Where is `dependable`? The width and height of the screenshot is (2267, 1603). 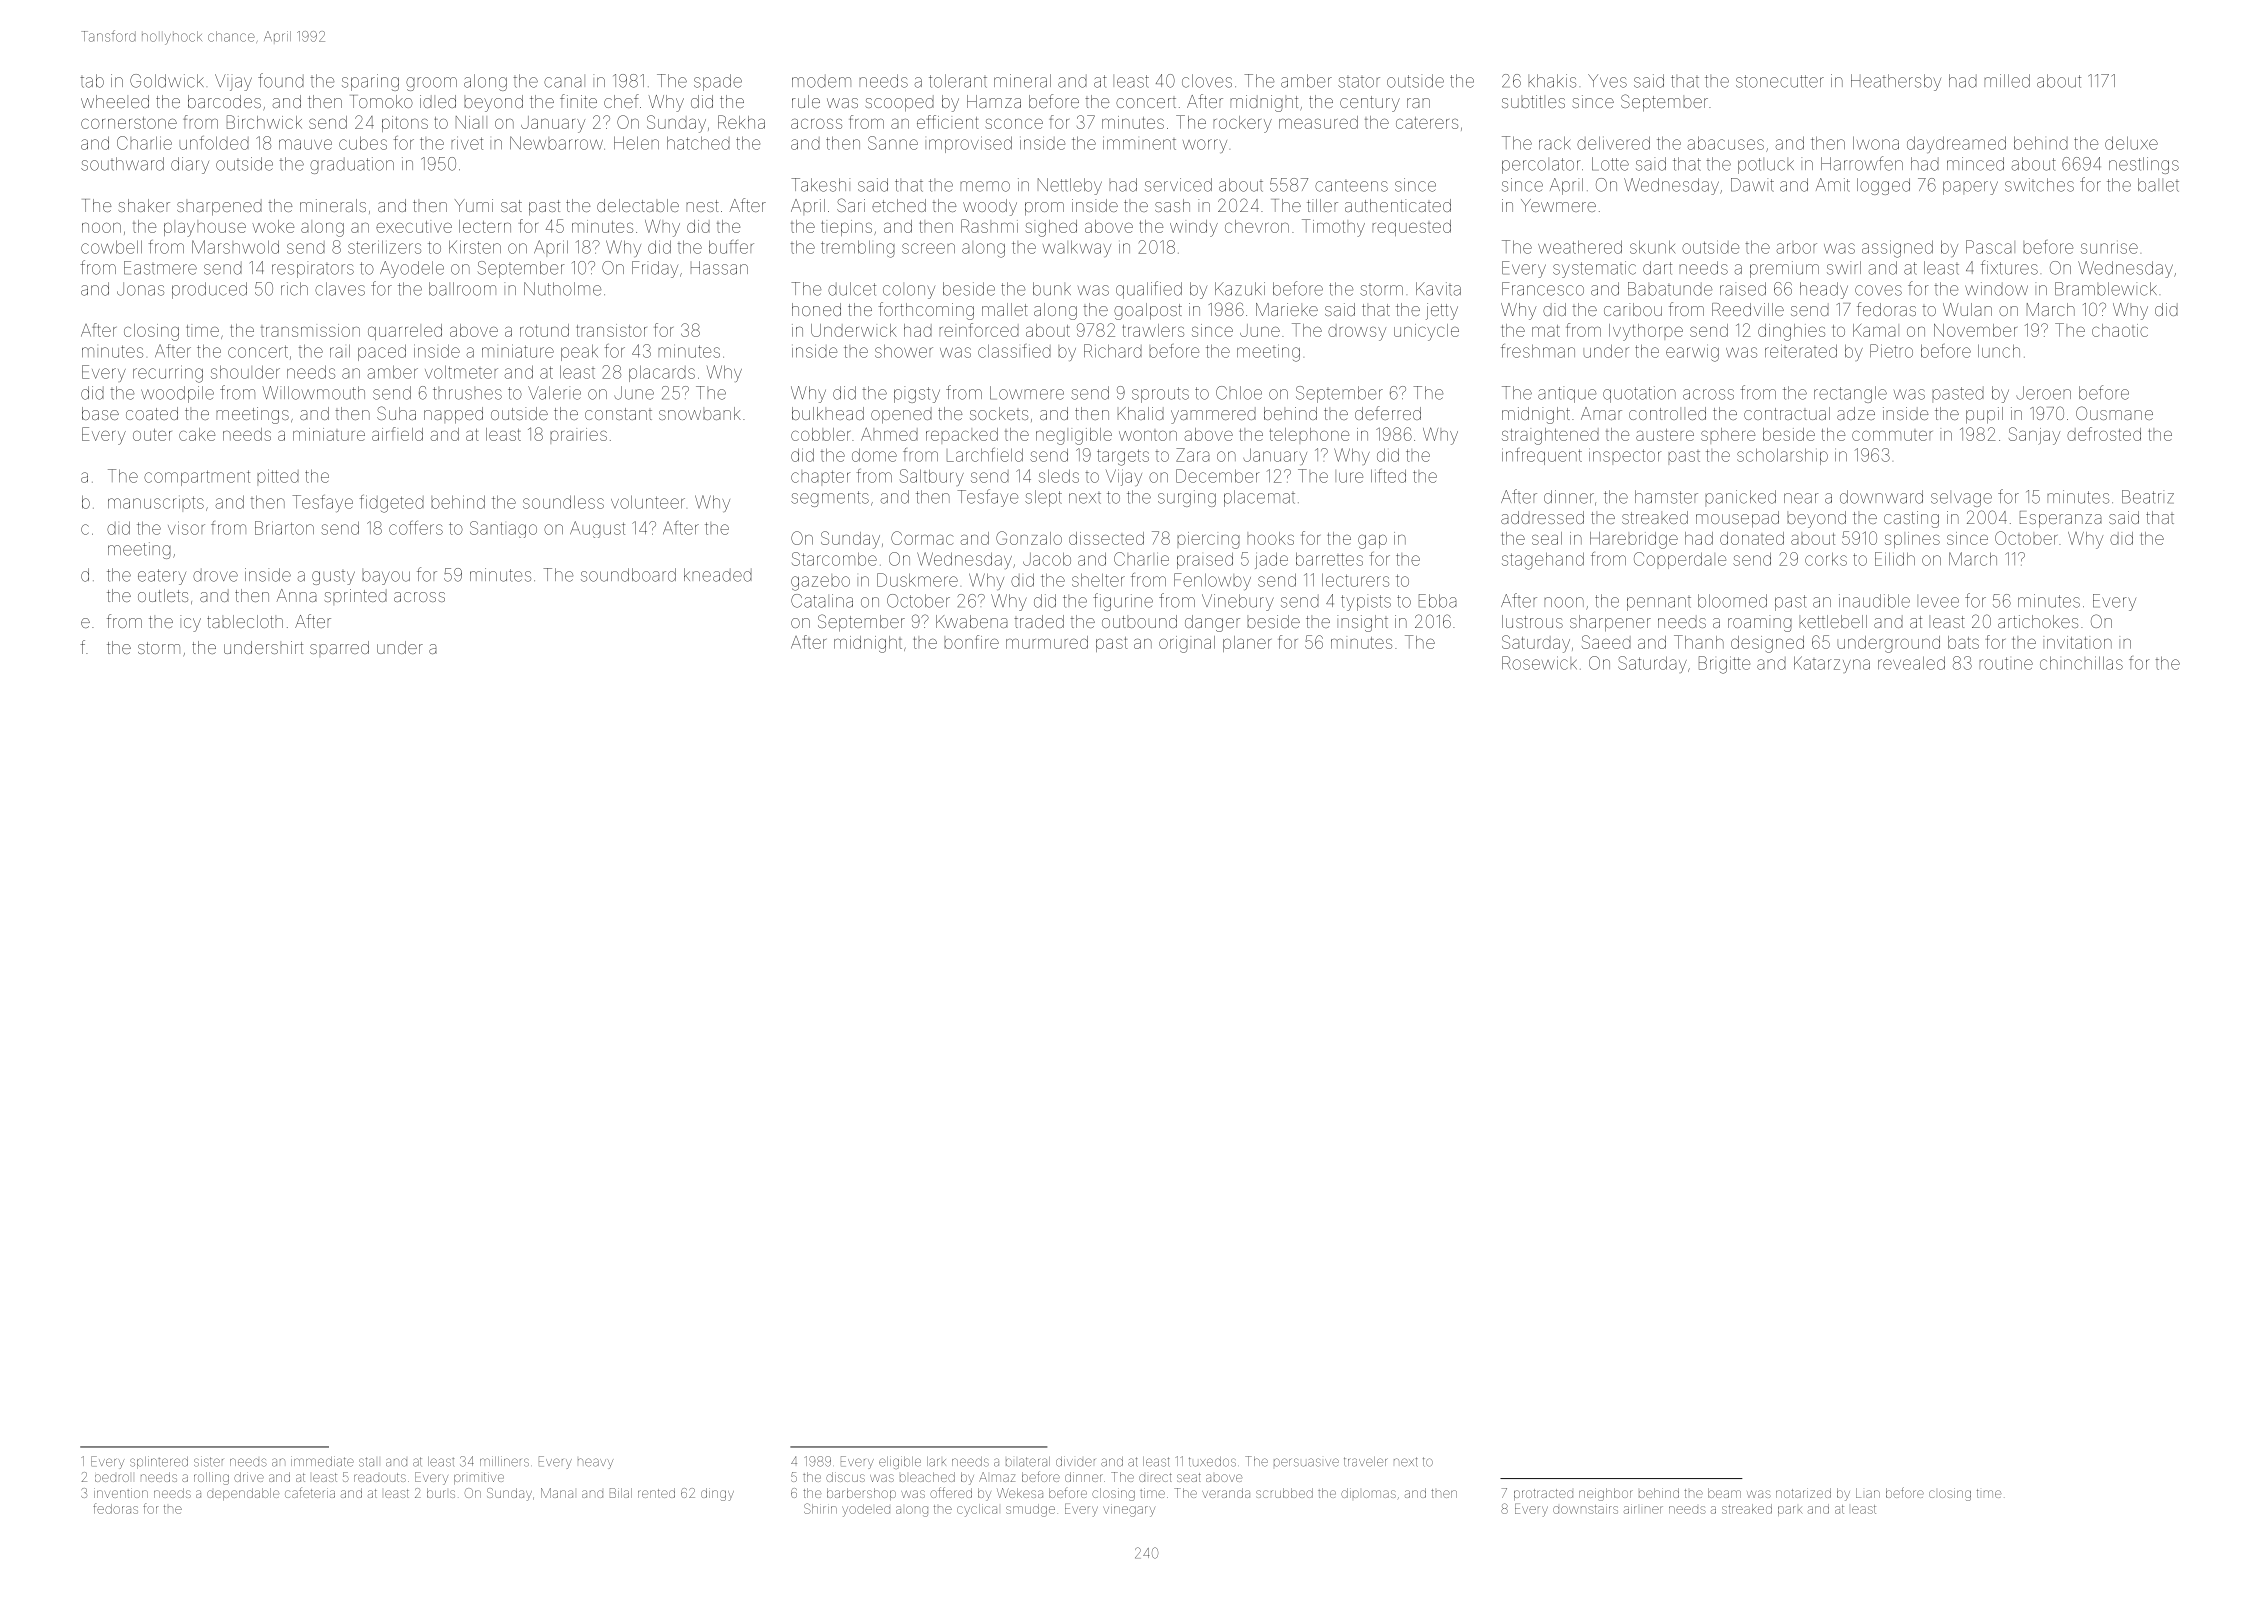
dependable is located at coordinates (243, 1494).
